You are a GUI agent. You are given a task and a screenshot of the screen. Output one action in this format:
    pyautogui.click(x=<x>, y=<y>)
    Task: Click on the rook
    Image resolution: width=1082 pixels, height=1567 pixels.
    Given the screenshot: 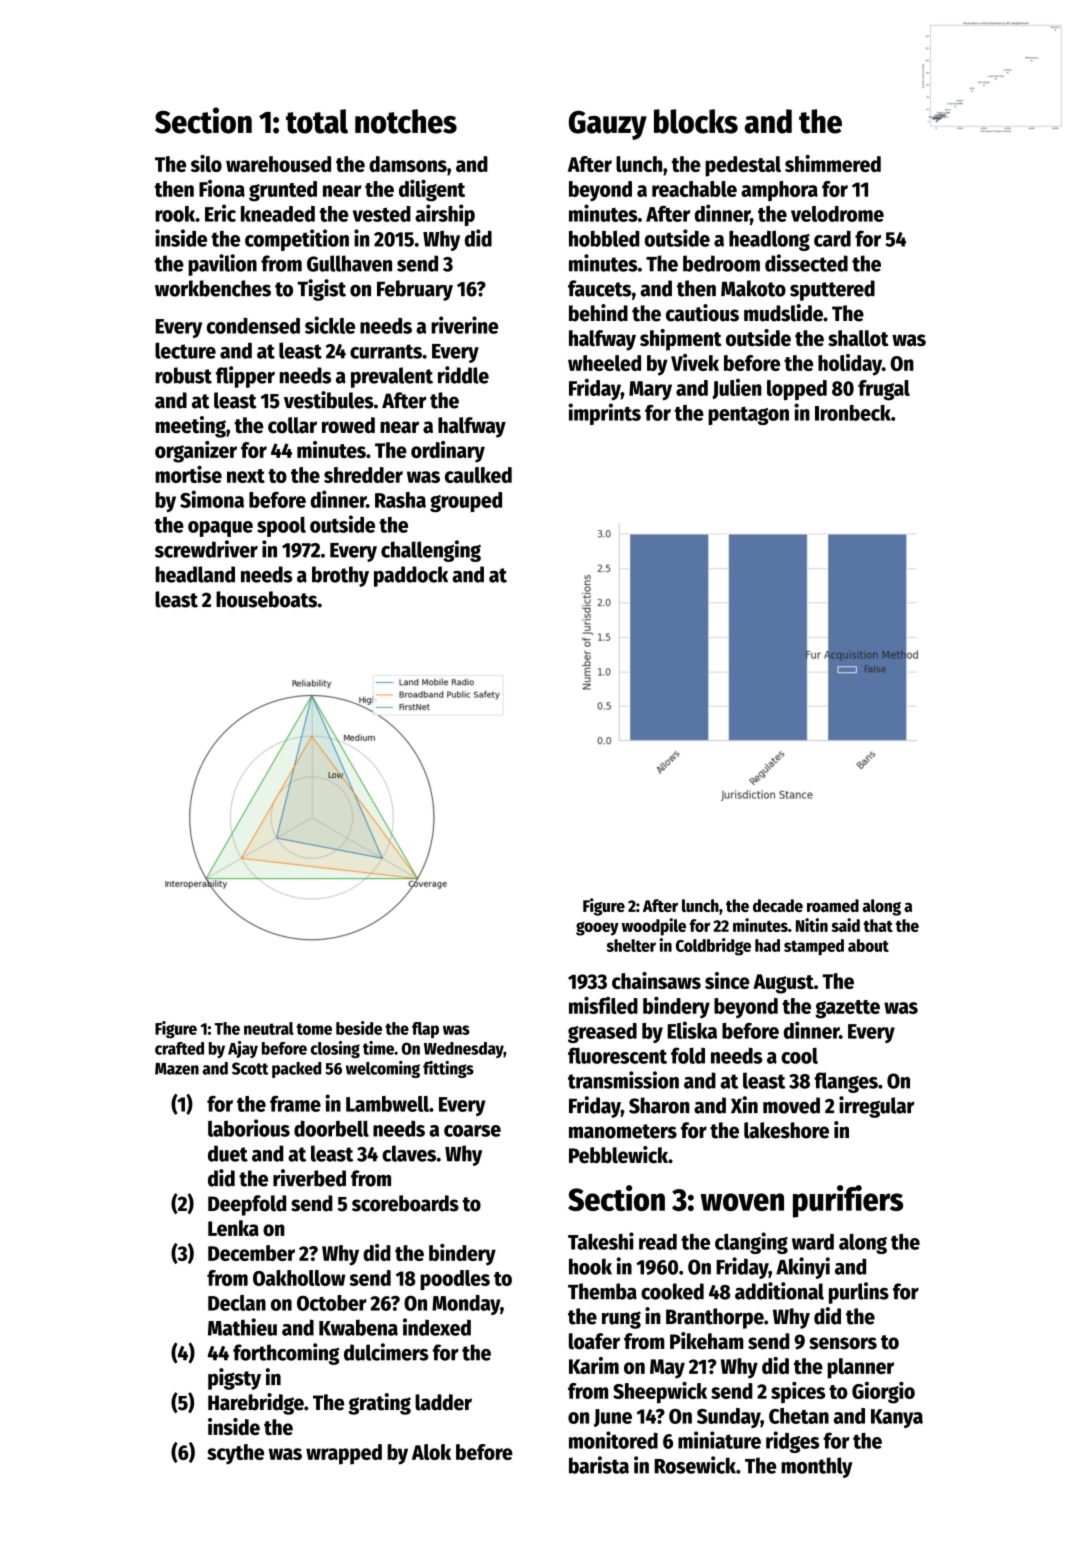 What is the action you would take?
    pyautogui.click(x=175, y=214)
